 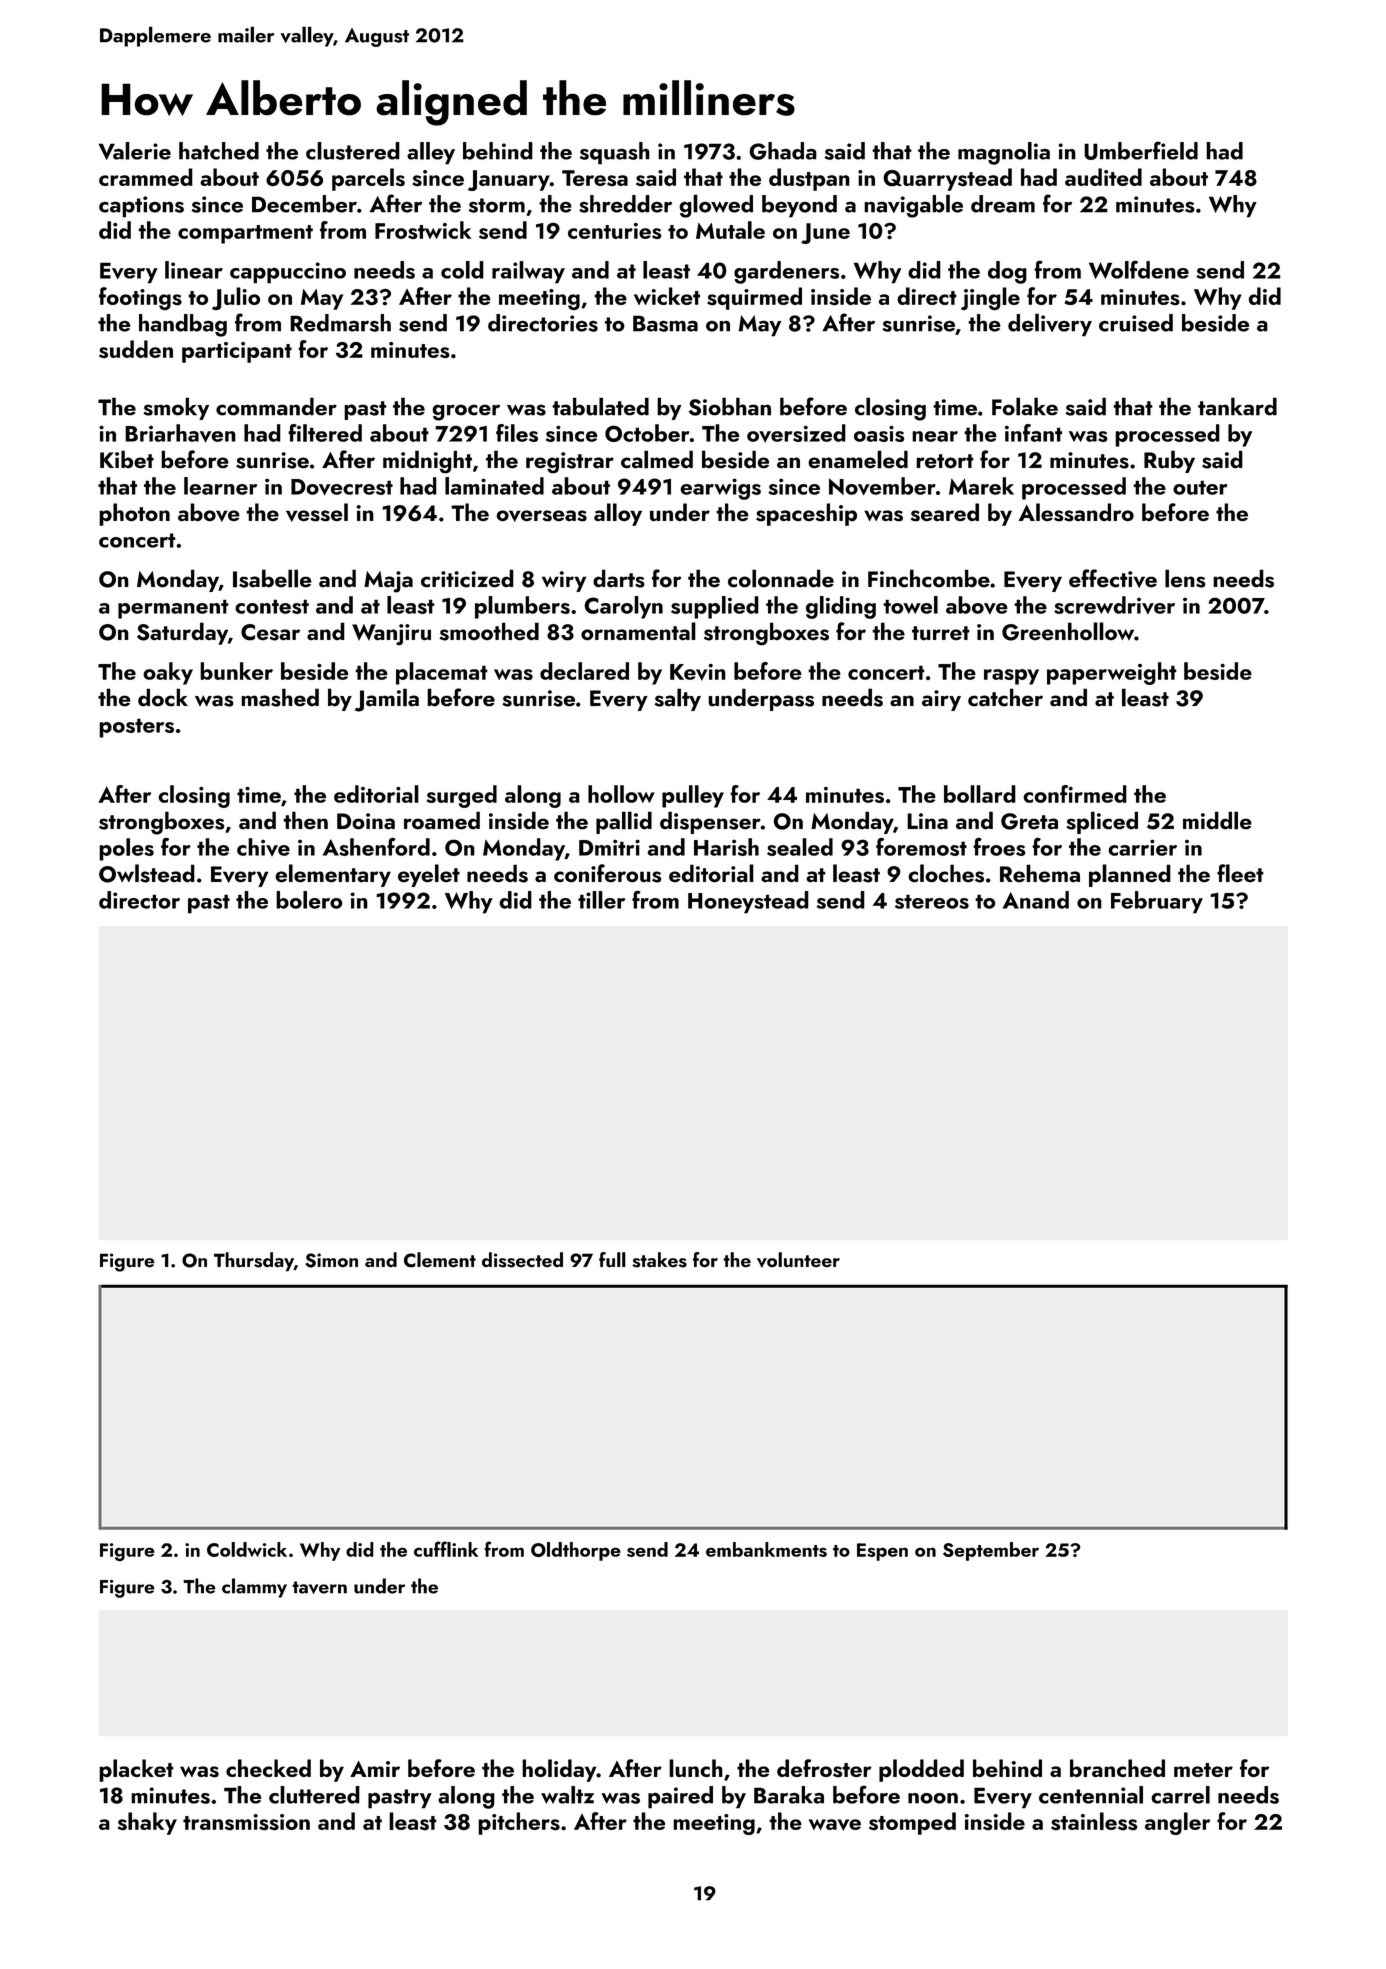 I want to click on clustered, so click(x=353, y=151).
